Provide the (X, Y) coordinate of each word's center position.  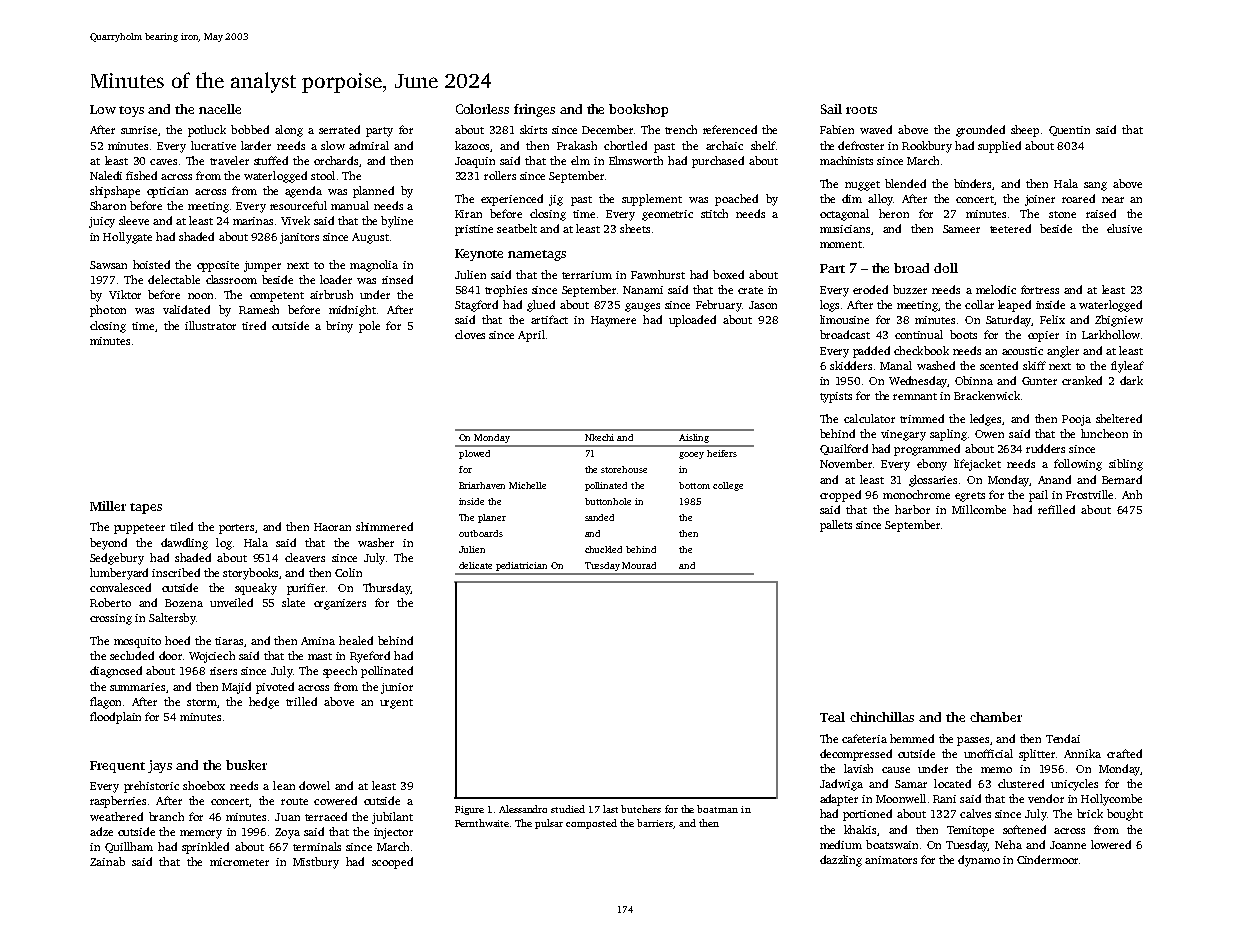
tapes (146, 508)
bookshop (638, 110)
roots (861, 110)
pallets (836, 526)
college (728, 486)
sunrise (139, 130)
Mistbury (316, 863)
